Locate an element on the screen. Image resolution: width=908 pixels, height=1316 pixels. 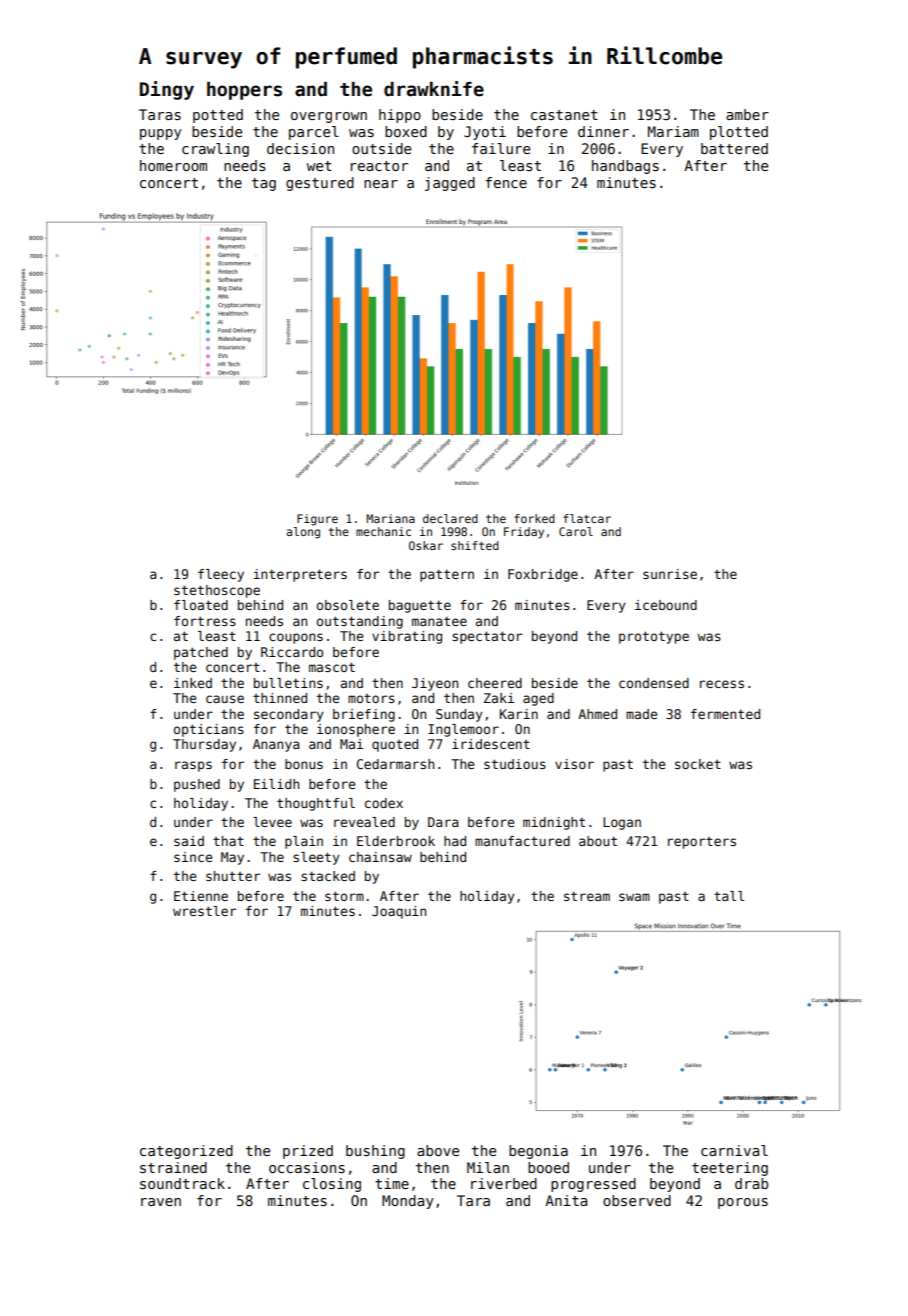
battered is located at coordinates (734, 148).
